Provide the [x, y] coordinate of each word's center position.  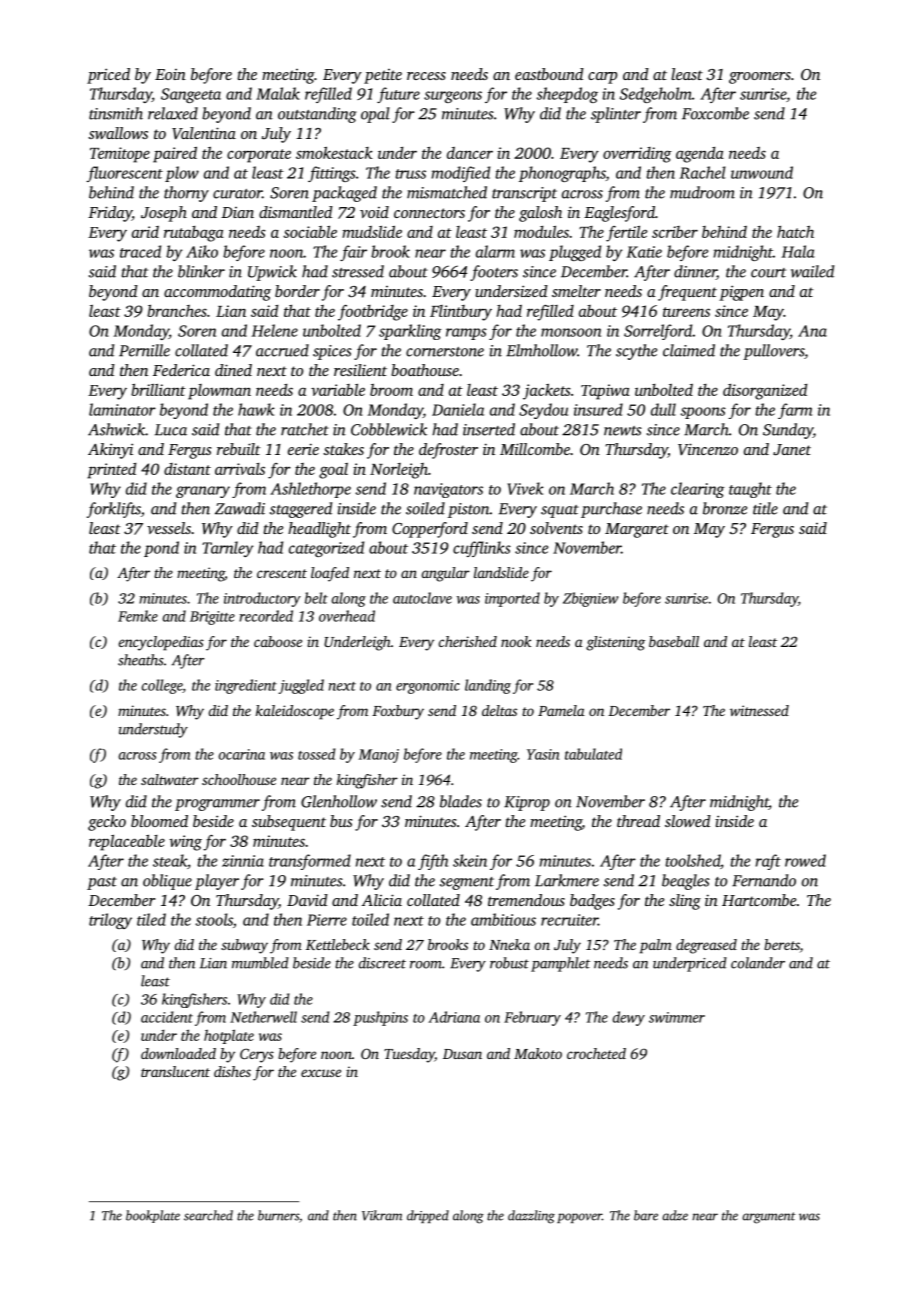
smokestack [334, 153]
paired [175, 155]
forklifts [114, 510]
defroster [448, 451]
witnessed [759, 710]
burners [278, 1215]
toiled [370, 919]
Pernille [144, 350]
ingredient [246, 686]
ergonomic [428, 687]
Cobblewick [389, 429]
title [765, 508]
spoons [703, 413]
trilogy [110, 921]
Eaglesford [619, 214]
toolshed [693, 860]
